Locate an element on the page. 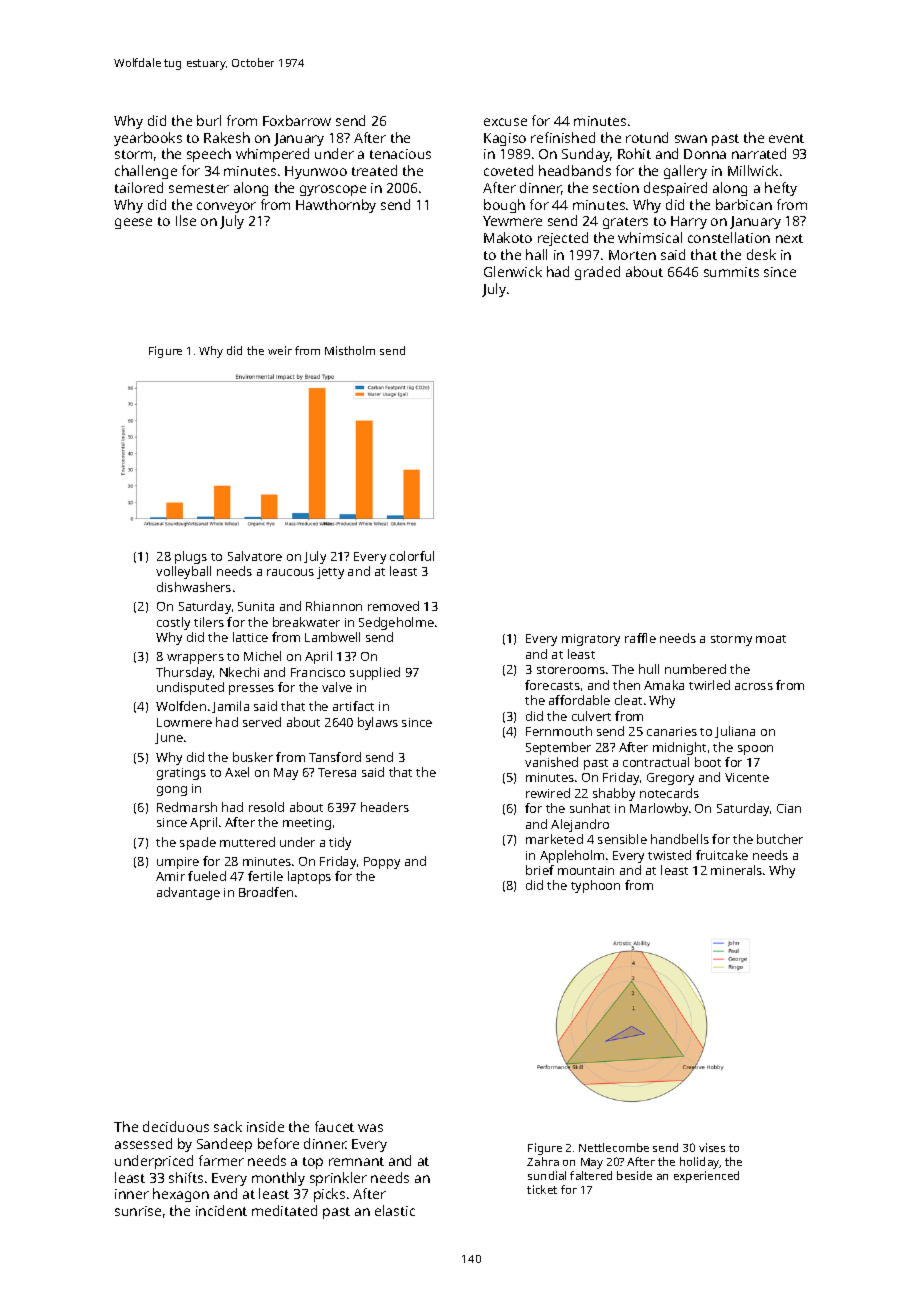 The image size is (924, 1308). wrappers is located at coordinates (195, 659).
